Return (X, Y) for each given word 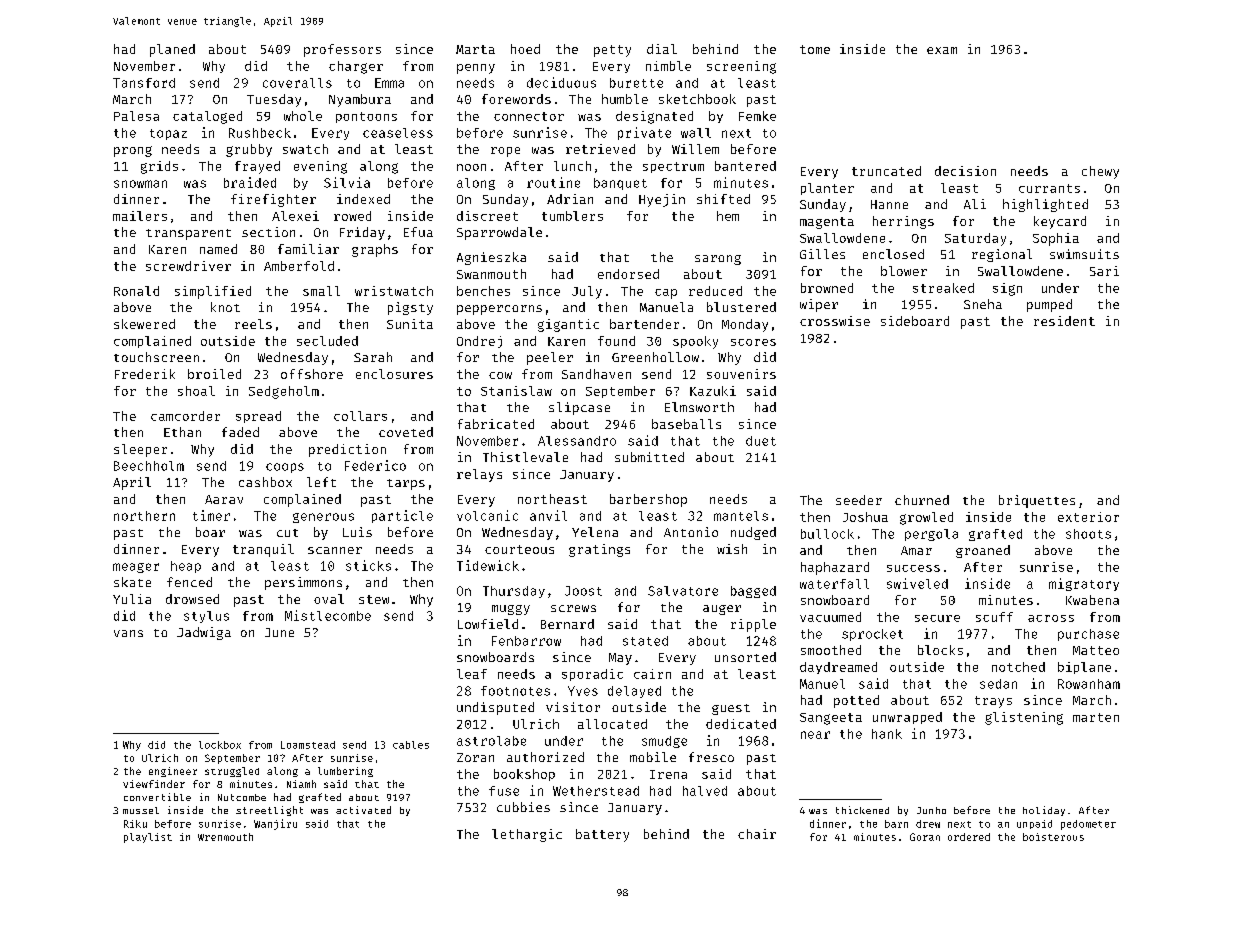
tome (815, 49)
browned (827, 288)
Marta (475, 49)
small (321, 291)
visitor (573, 707)
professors (342, 50)
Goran (925, 837)
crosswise (835, 321)
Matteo (1096, 650)
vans (128, 633)
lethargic (527, 835)
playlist (148, 838)
